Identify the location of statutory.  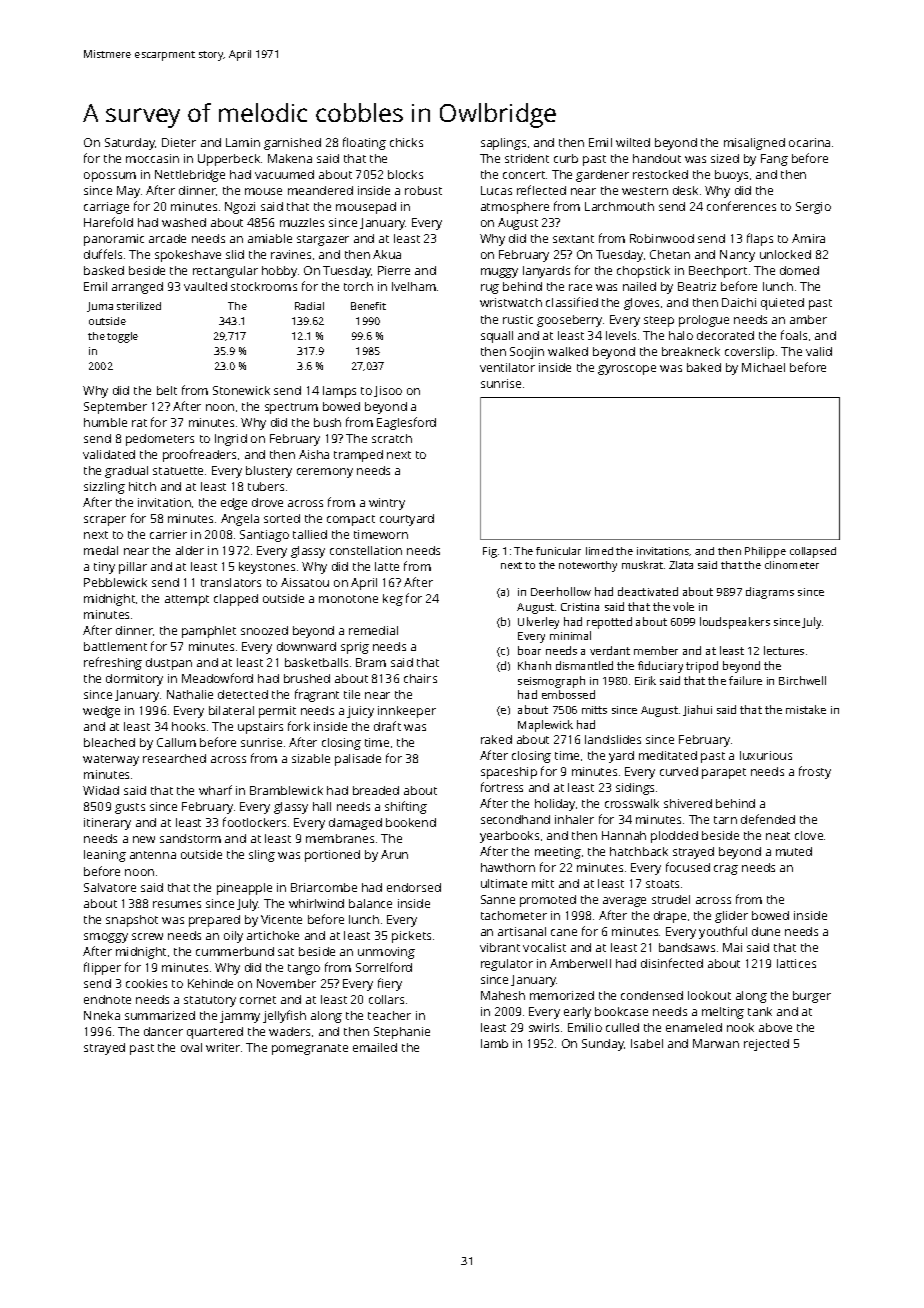
(210, 1001).
